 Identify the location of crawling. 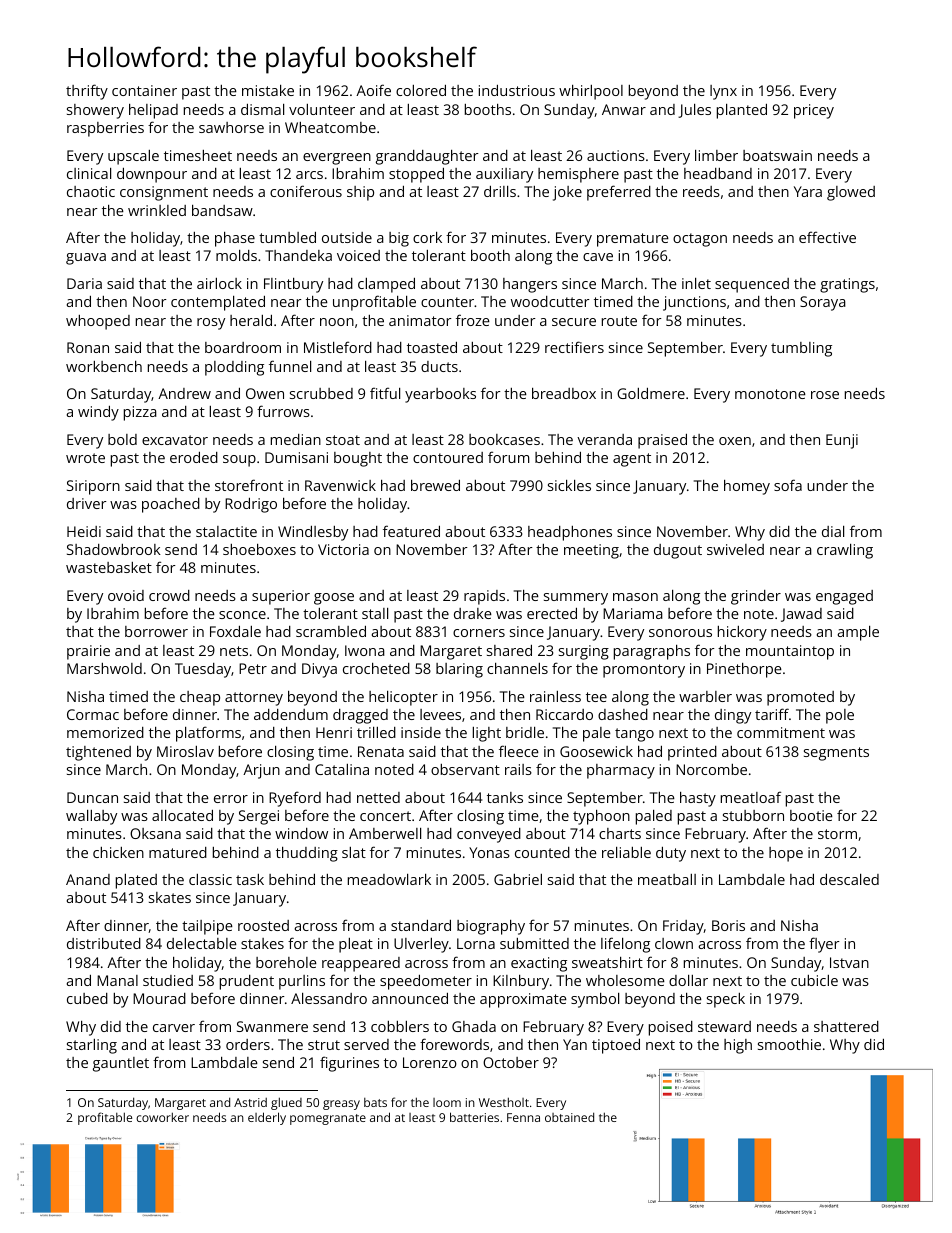
(845, 551).
